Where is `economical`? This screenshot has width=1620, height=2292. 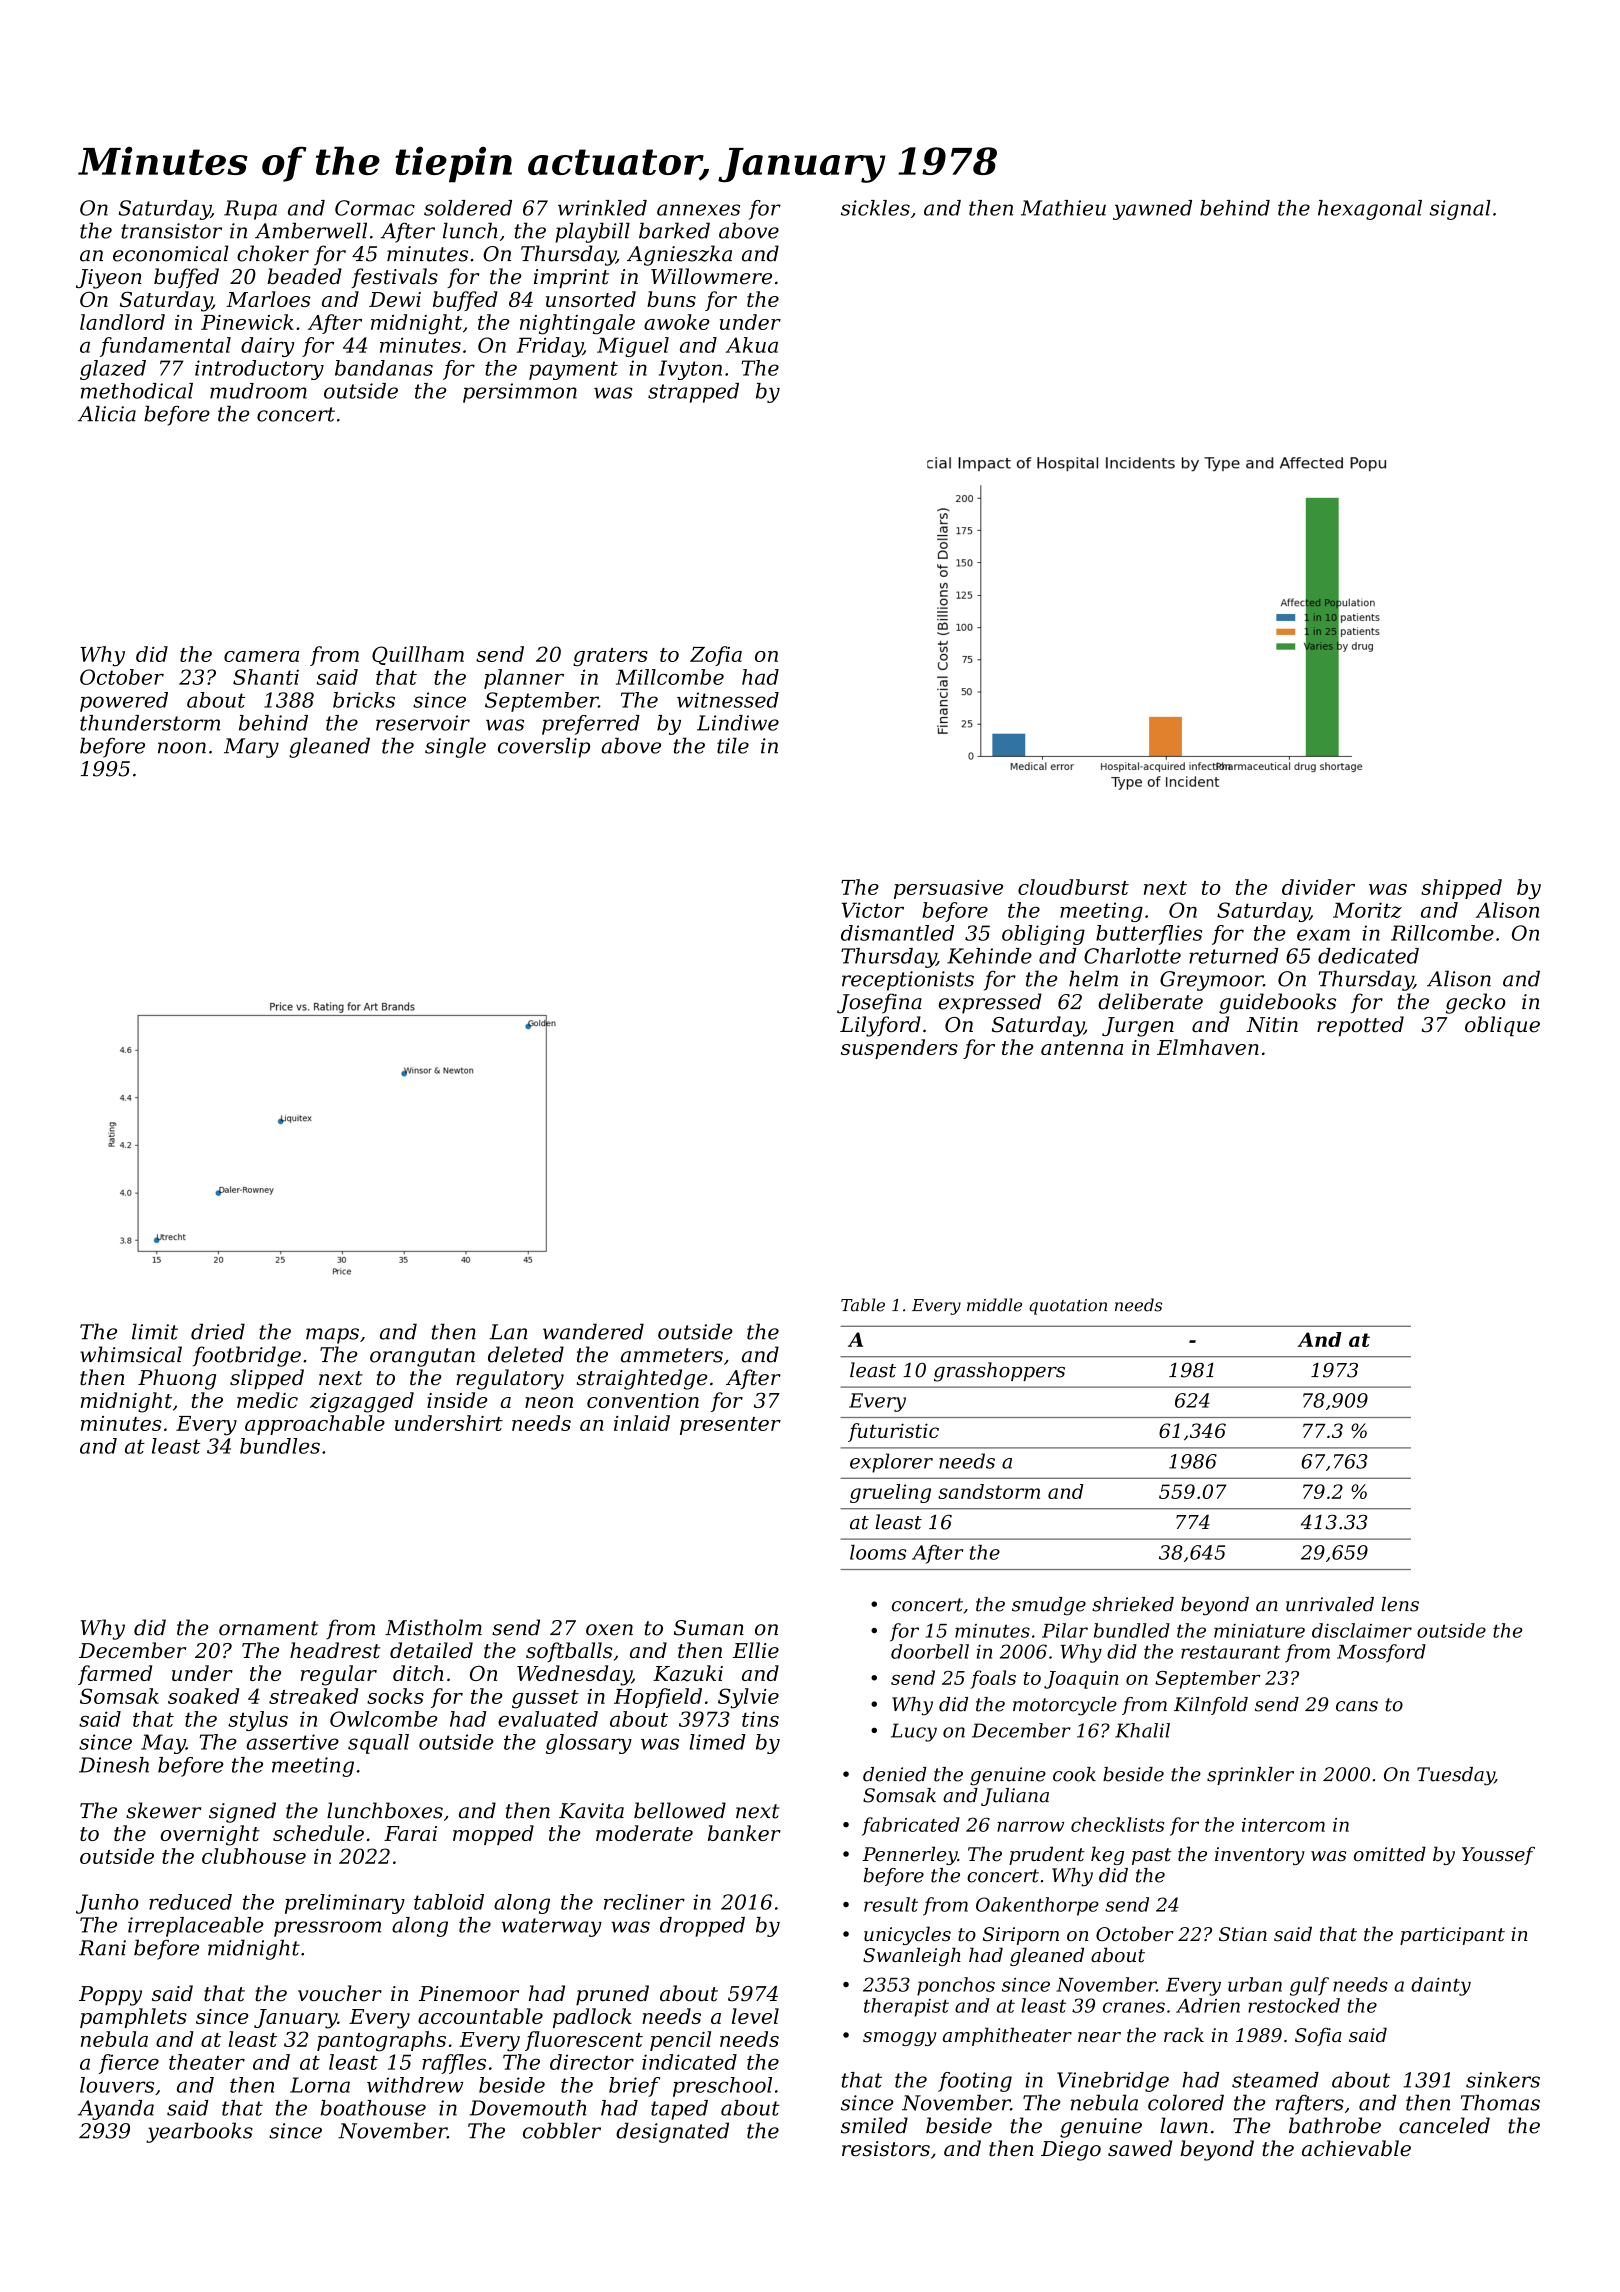
economical is located at coordinates (171, 253).
